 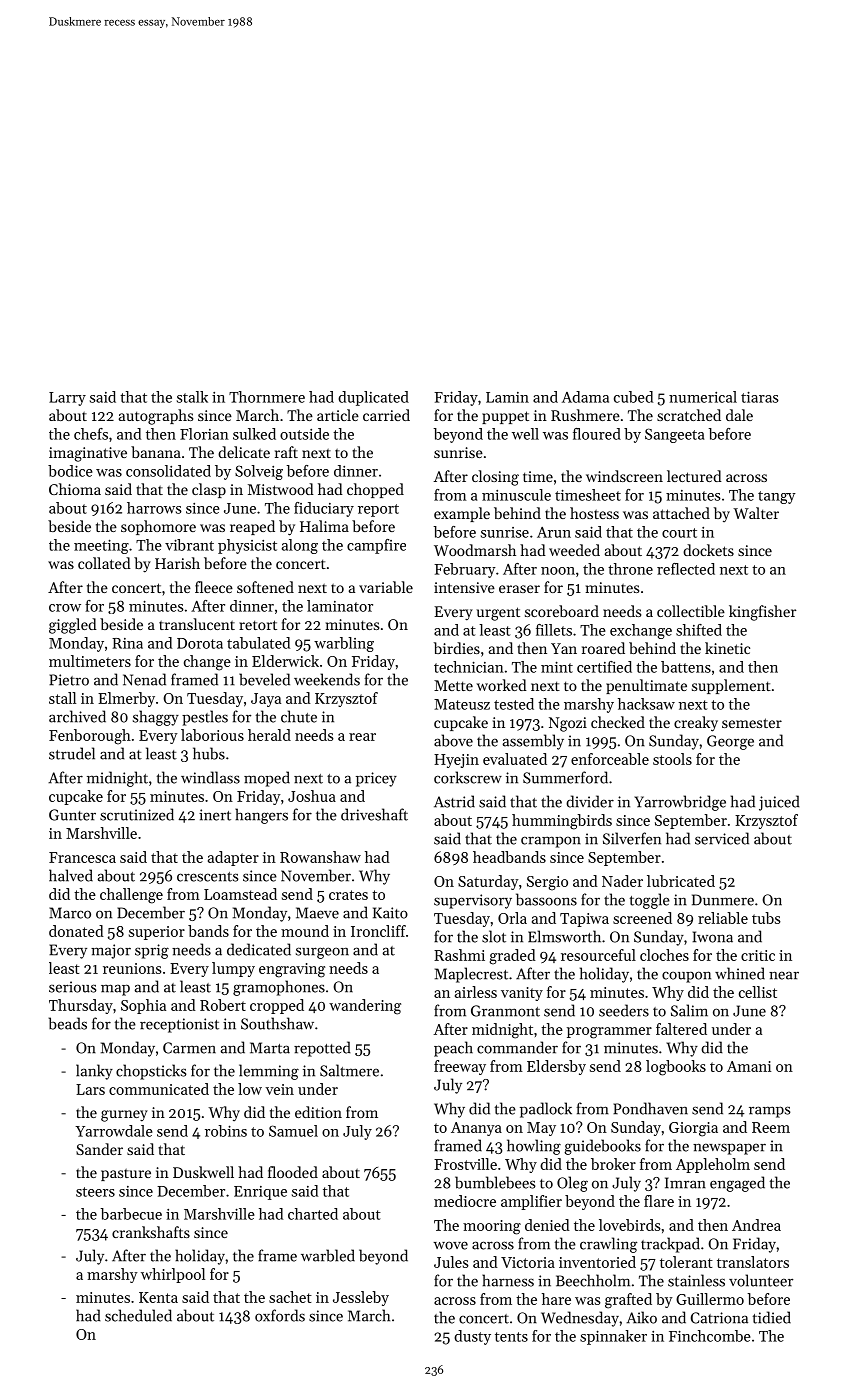 What do you see at coordinates (722, 838) in the screenshot?
I see `serviced` at bounding box center [722, 838].
